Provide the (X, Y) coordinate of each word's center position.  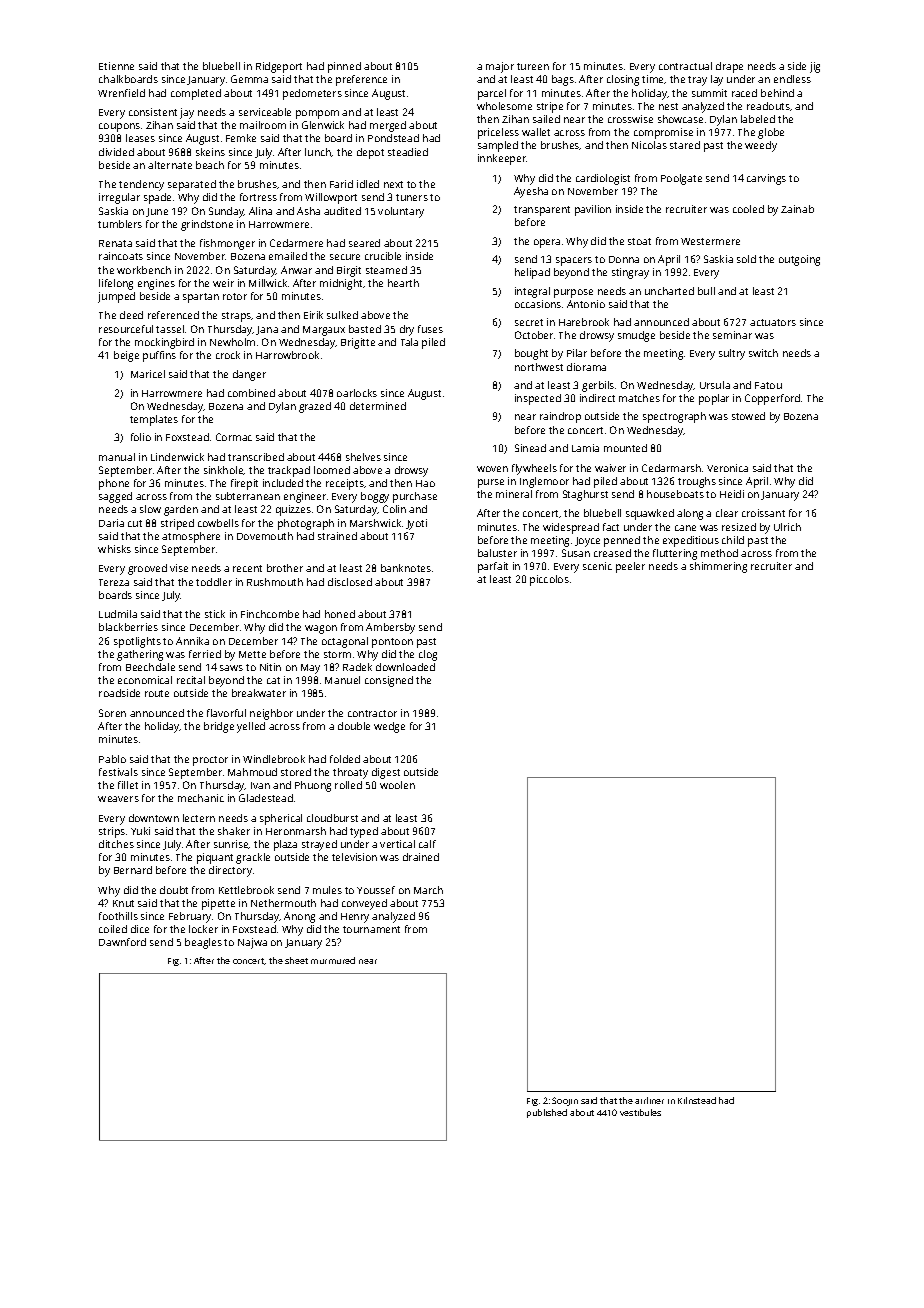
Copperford (772, 399)
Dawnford (122, 942)
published (547, 1113)
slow (150, 509)
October (534, 335)
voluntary (401, 212)
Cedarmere (296, 243)
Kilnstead (697, 1100)
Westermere (710, 241)
